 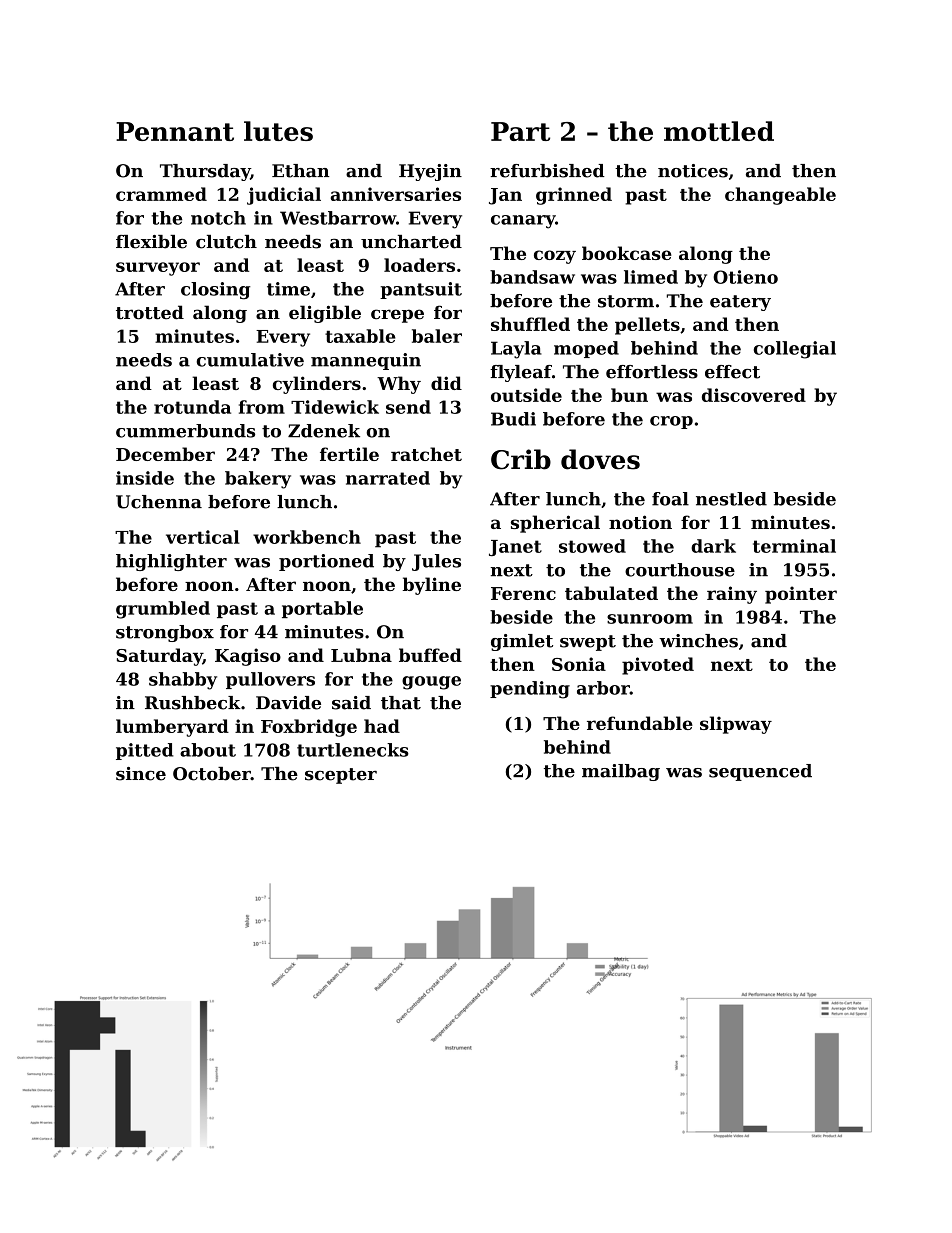 What do you see at coordinates (278, 131) in the screenshot?
I see `lutes` at bounding box center [278, 131].
